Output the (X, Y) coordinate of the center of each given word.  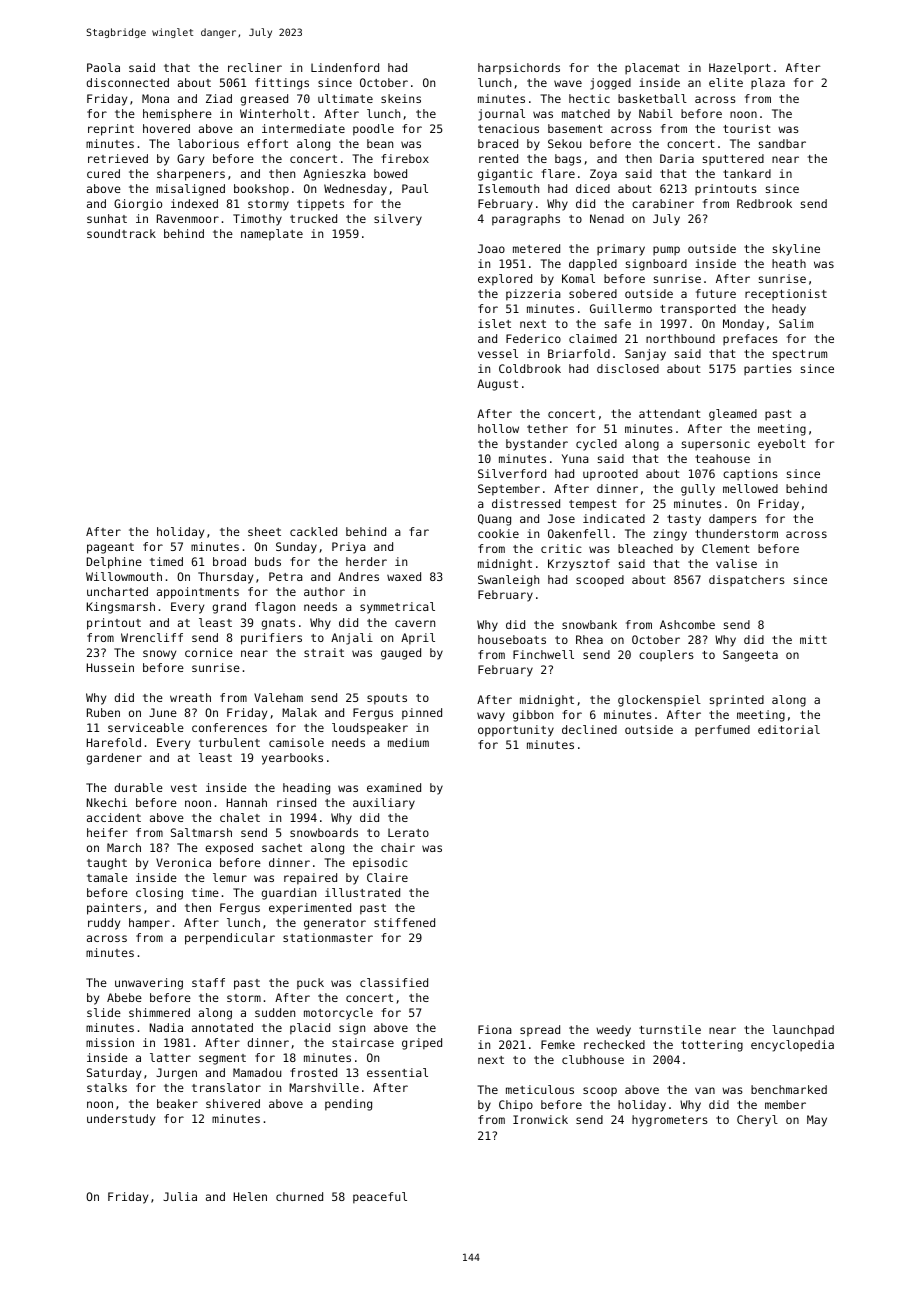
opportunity (516, 731)
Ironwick (540, 1119)
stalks (107, 1087)
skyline (796, 250)
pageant (110, 548)
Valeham (278, 697)
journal (501, 115)
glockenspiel (659, 701)
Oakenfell (579, 533)
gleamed (733, 415)
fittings (282, 84)
